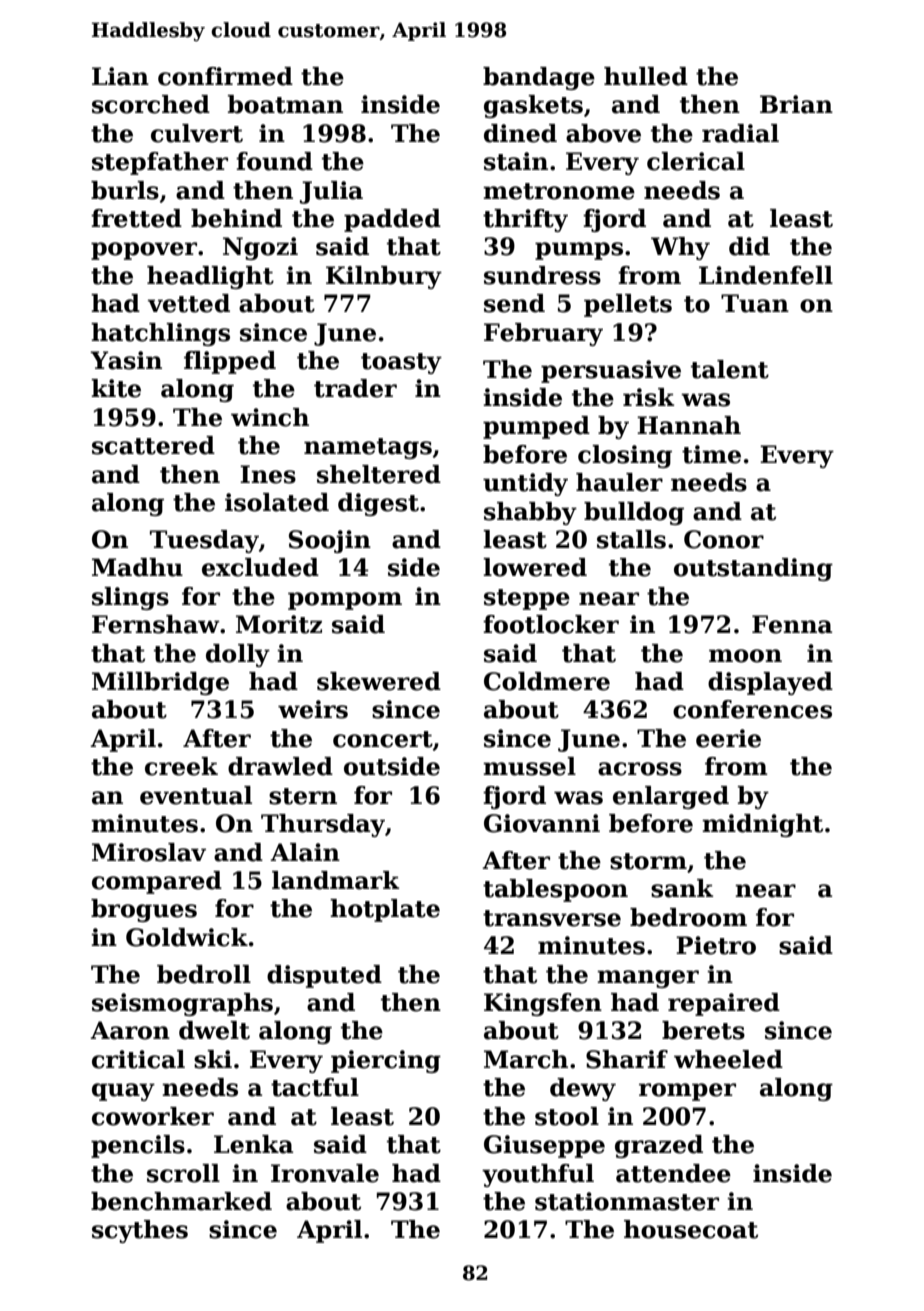 Image resolution: width=924 pixels, height=1311 pixels. I want to click on Pietro, so click(716, 945).
